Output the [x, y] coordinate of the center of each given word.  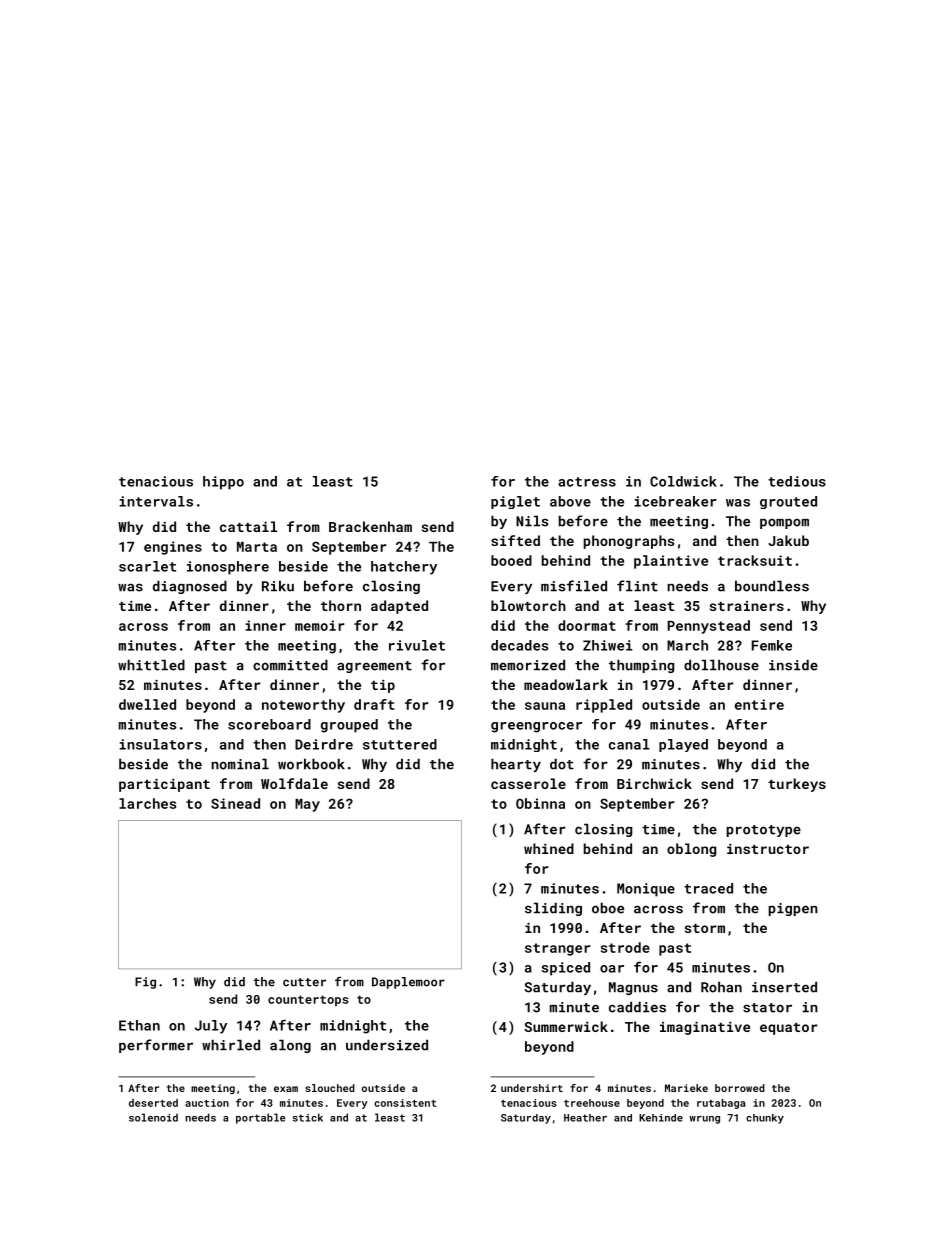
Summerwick [566, 1026]
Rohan [721, 987]
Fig [145, 983]
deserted [153, 1103]
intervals [156, 501]
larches [148, 803]
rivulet [417, 645]
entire [759, 704]
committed [290, 665]
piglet [515, 502]
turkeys [797, 785]
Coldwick [683, 481]
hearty [516, 765]
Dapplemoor [408, 983]
